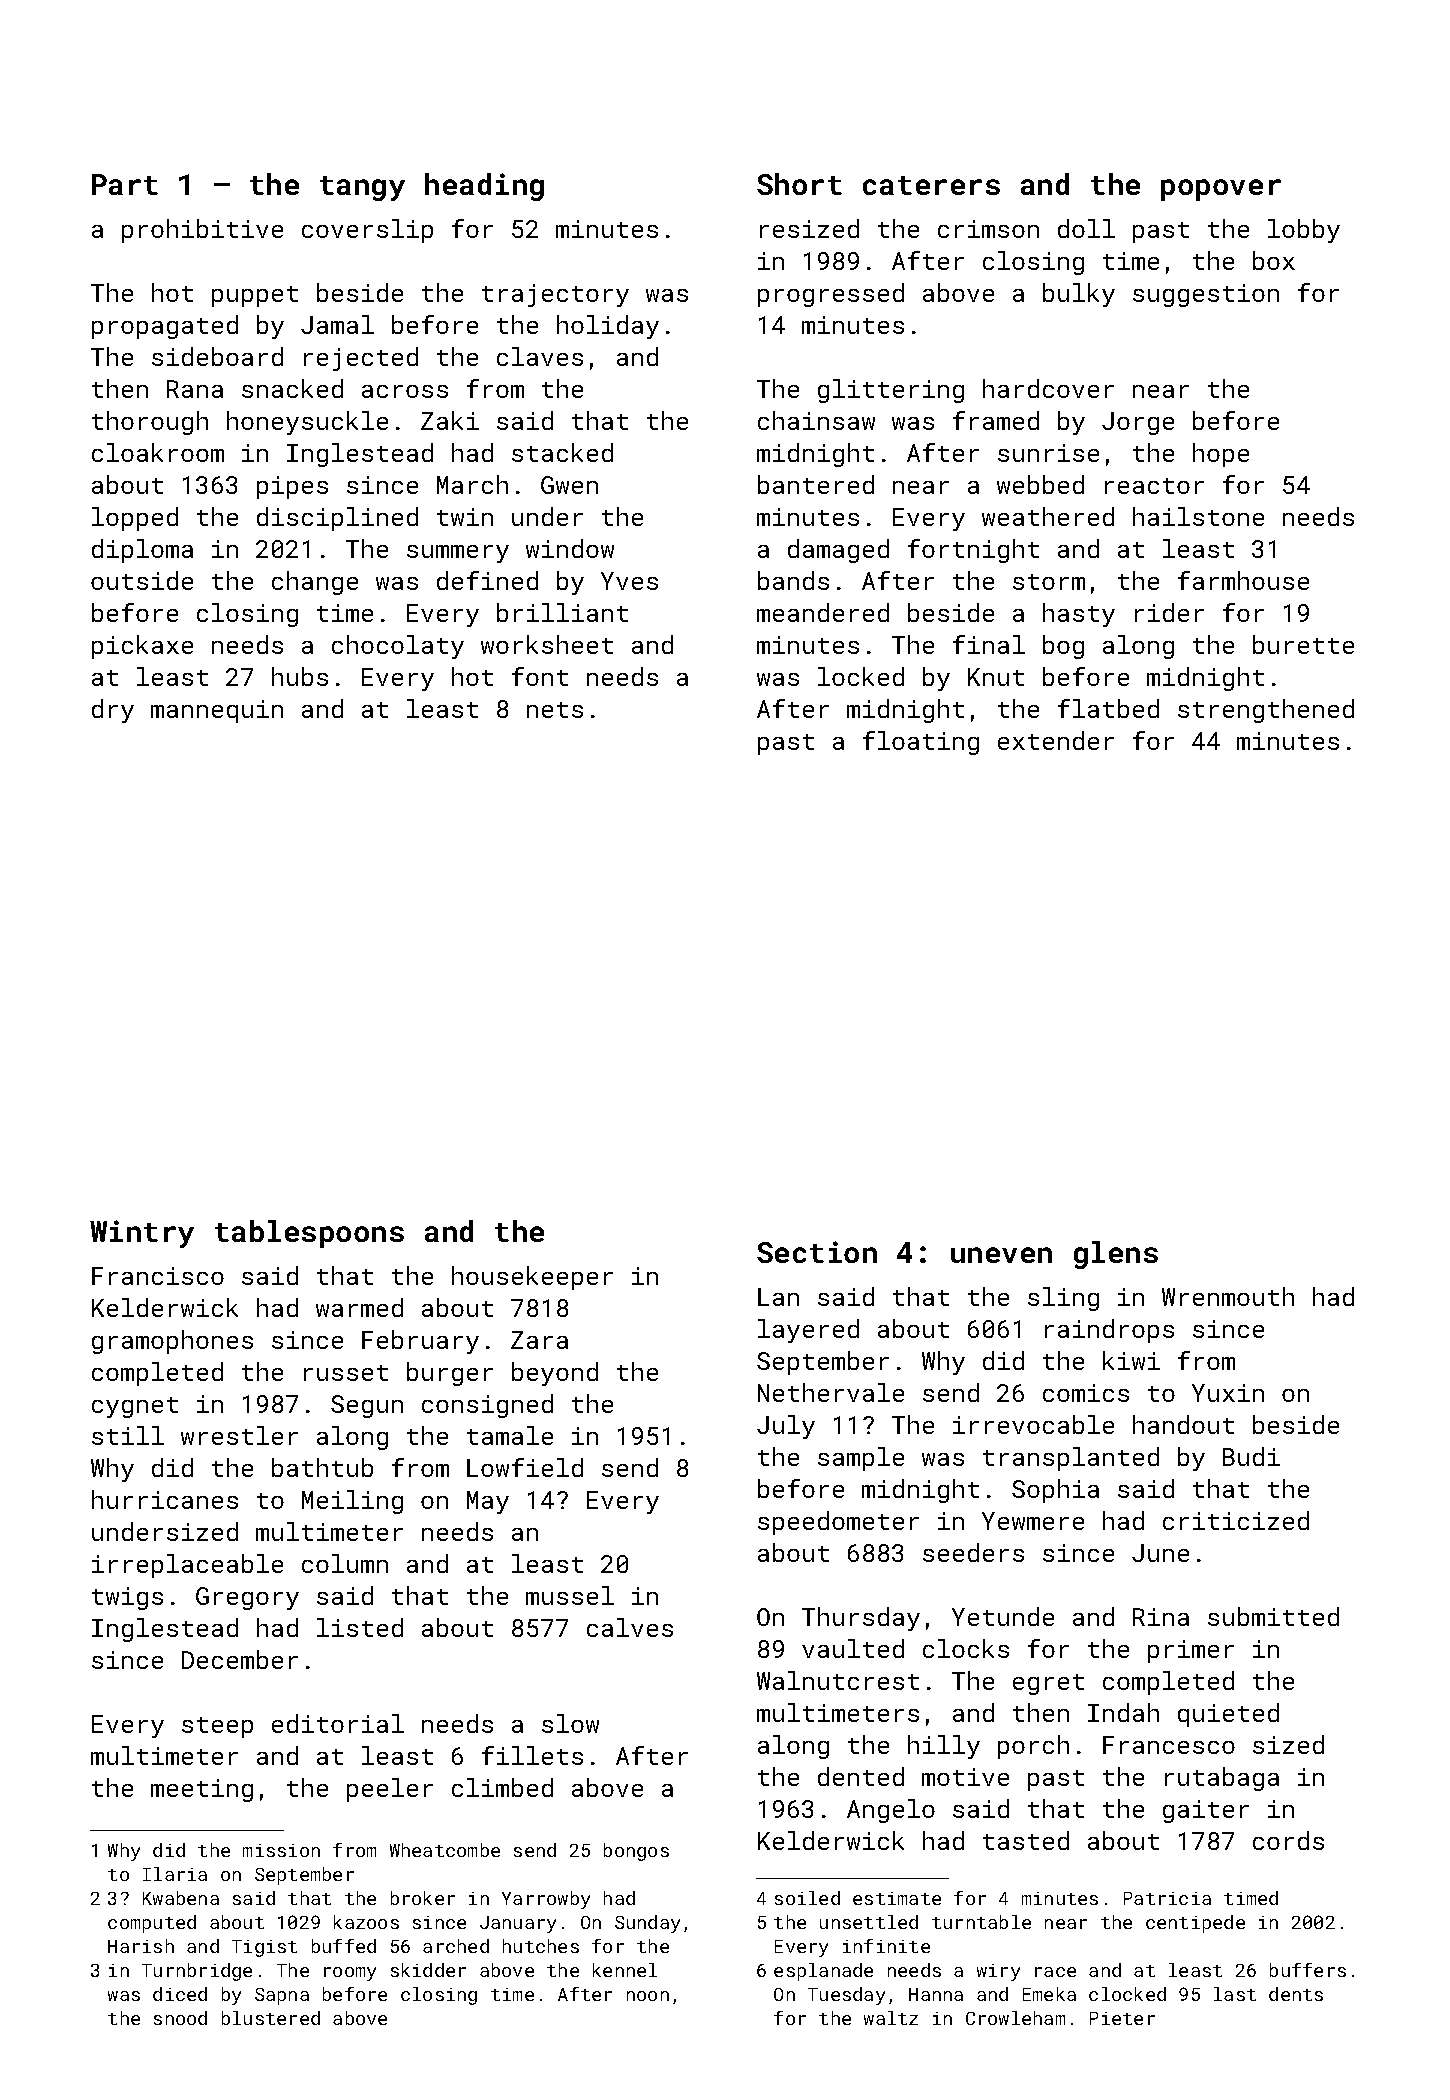 This page has height=2100, width=1450. I want to click on calves, so click(630, 1627).
